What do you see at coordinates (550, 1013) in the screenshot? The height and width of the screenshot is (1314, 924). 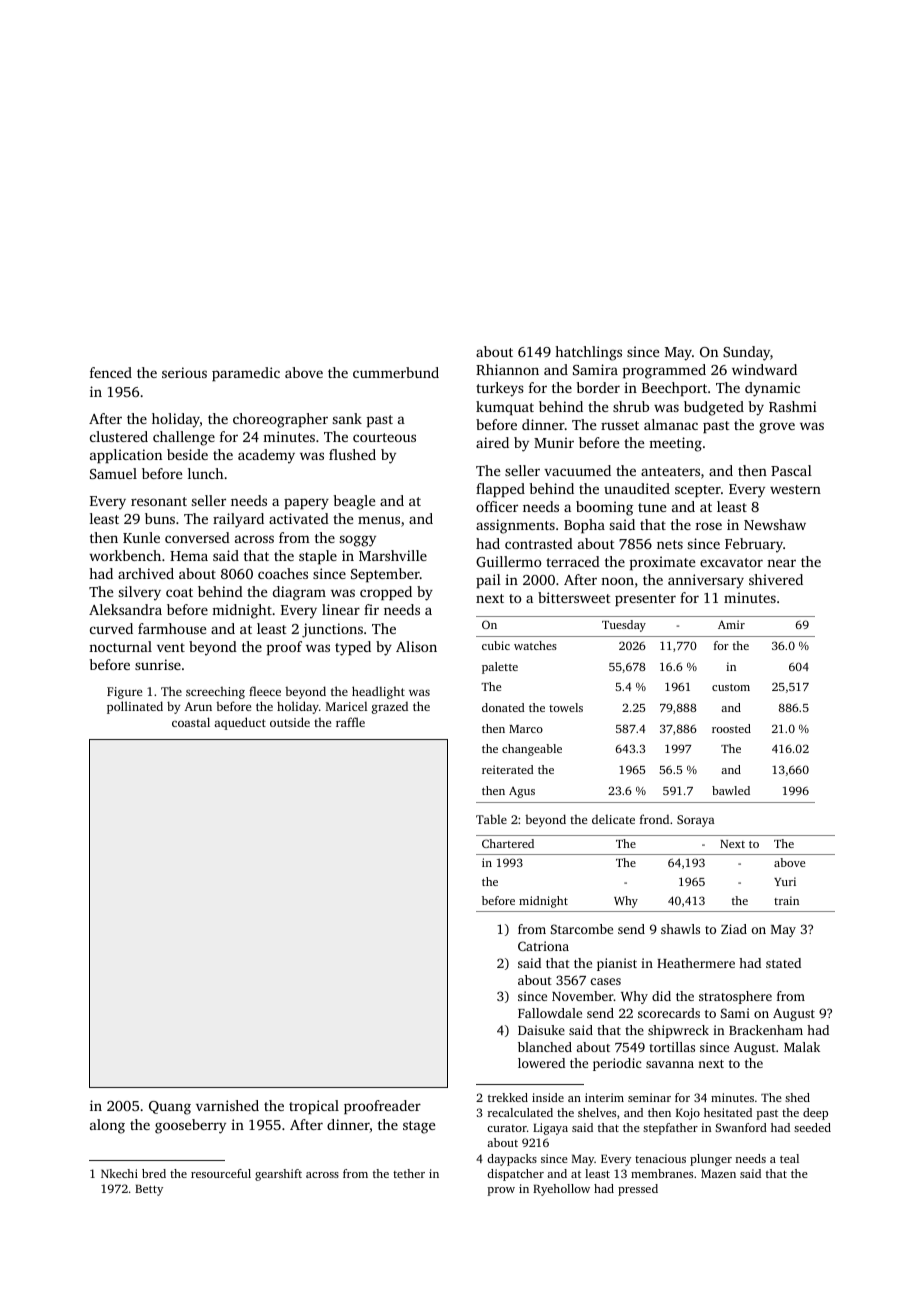 I see `Fallowdale` at bounding box center [550, 1013].
